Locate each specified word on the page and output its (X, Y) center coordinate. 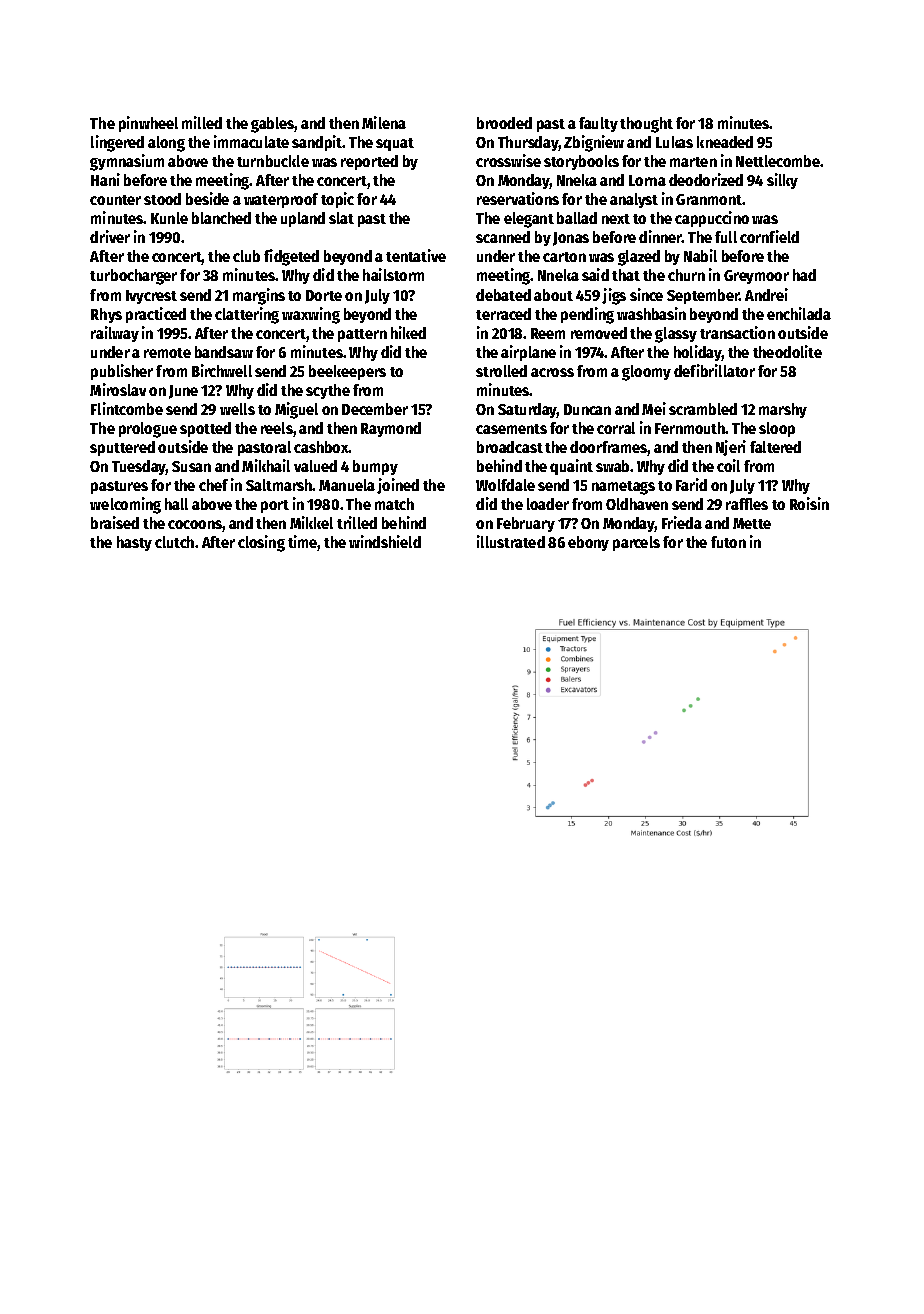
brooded (504, 123)
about (553, 295)
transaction (737, 332)
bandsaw (224, 352)
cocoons (195, 524)
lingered (117, 143)
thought (646, 125)
